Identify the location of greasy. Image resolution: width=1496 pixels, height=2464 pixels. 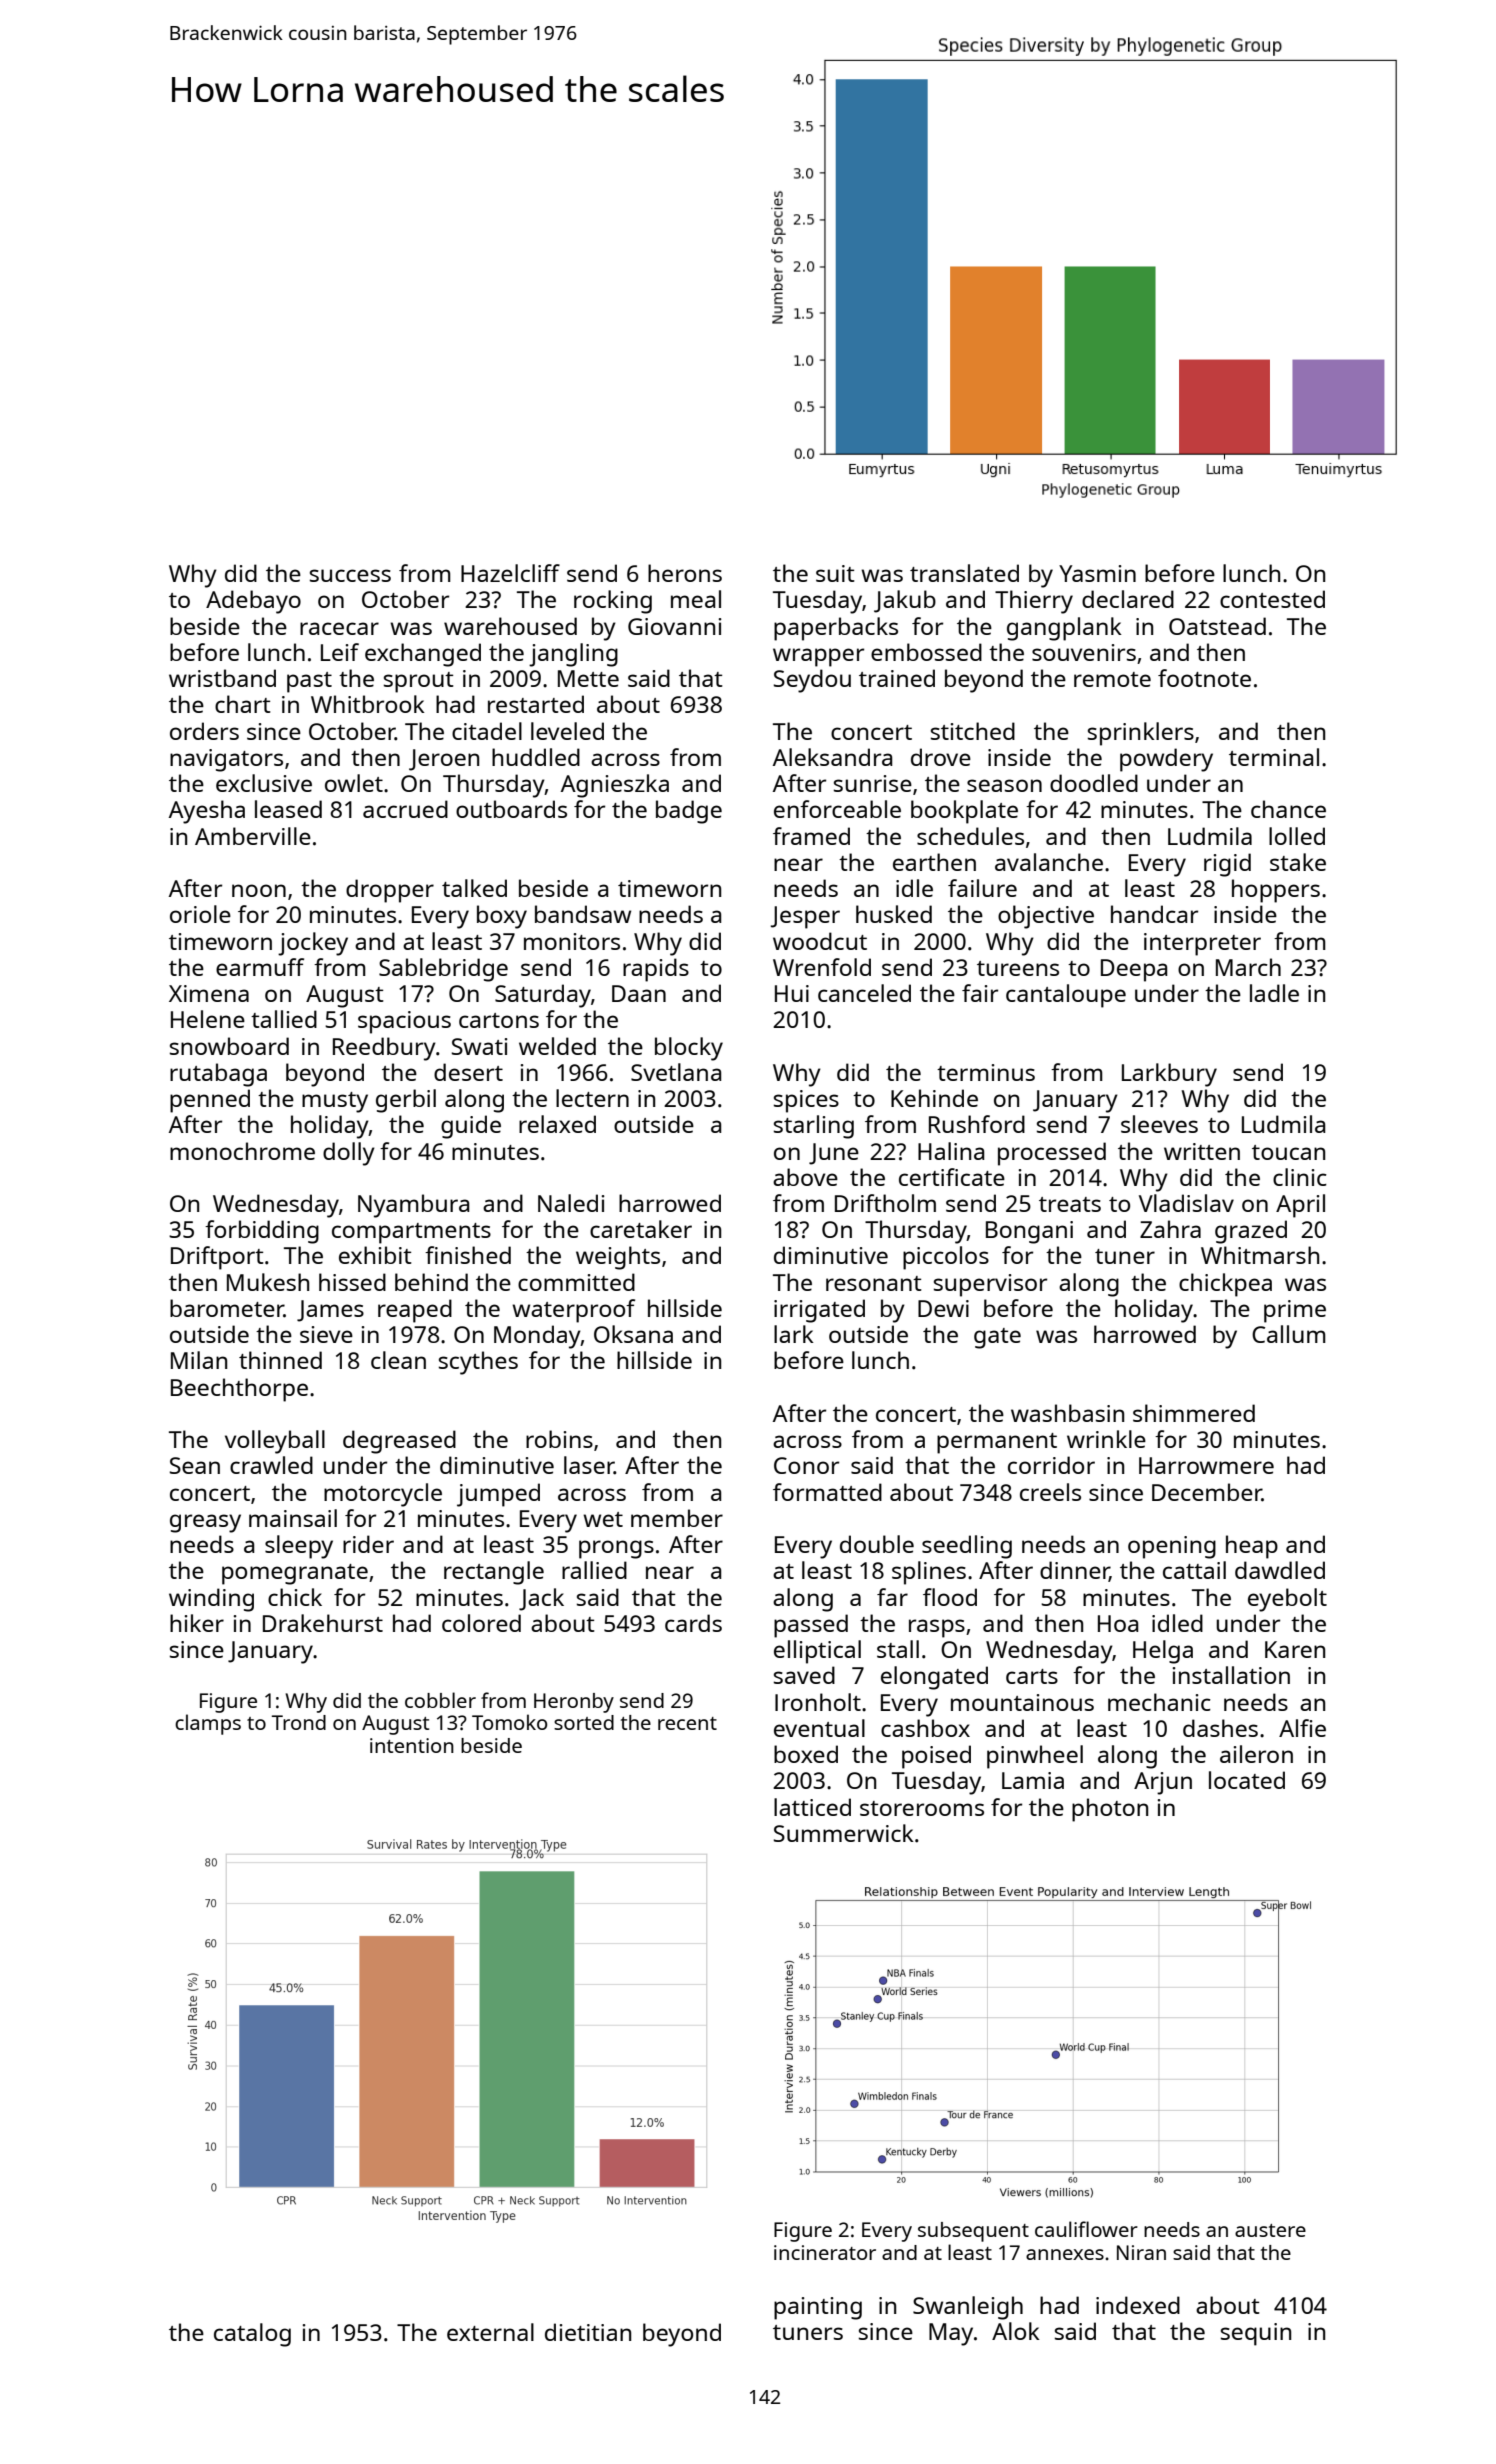
(205, 1523).
